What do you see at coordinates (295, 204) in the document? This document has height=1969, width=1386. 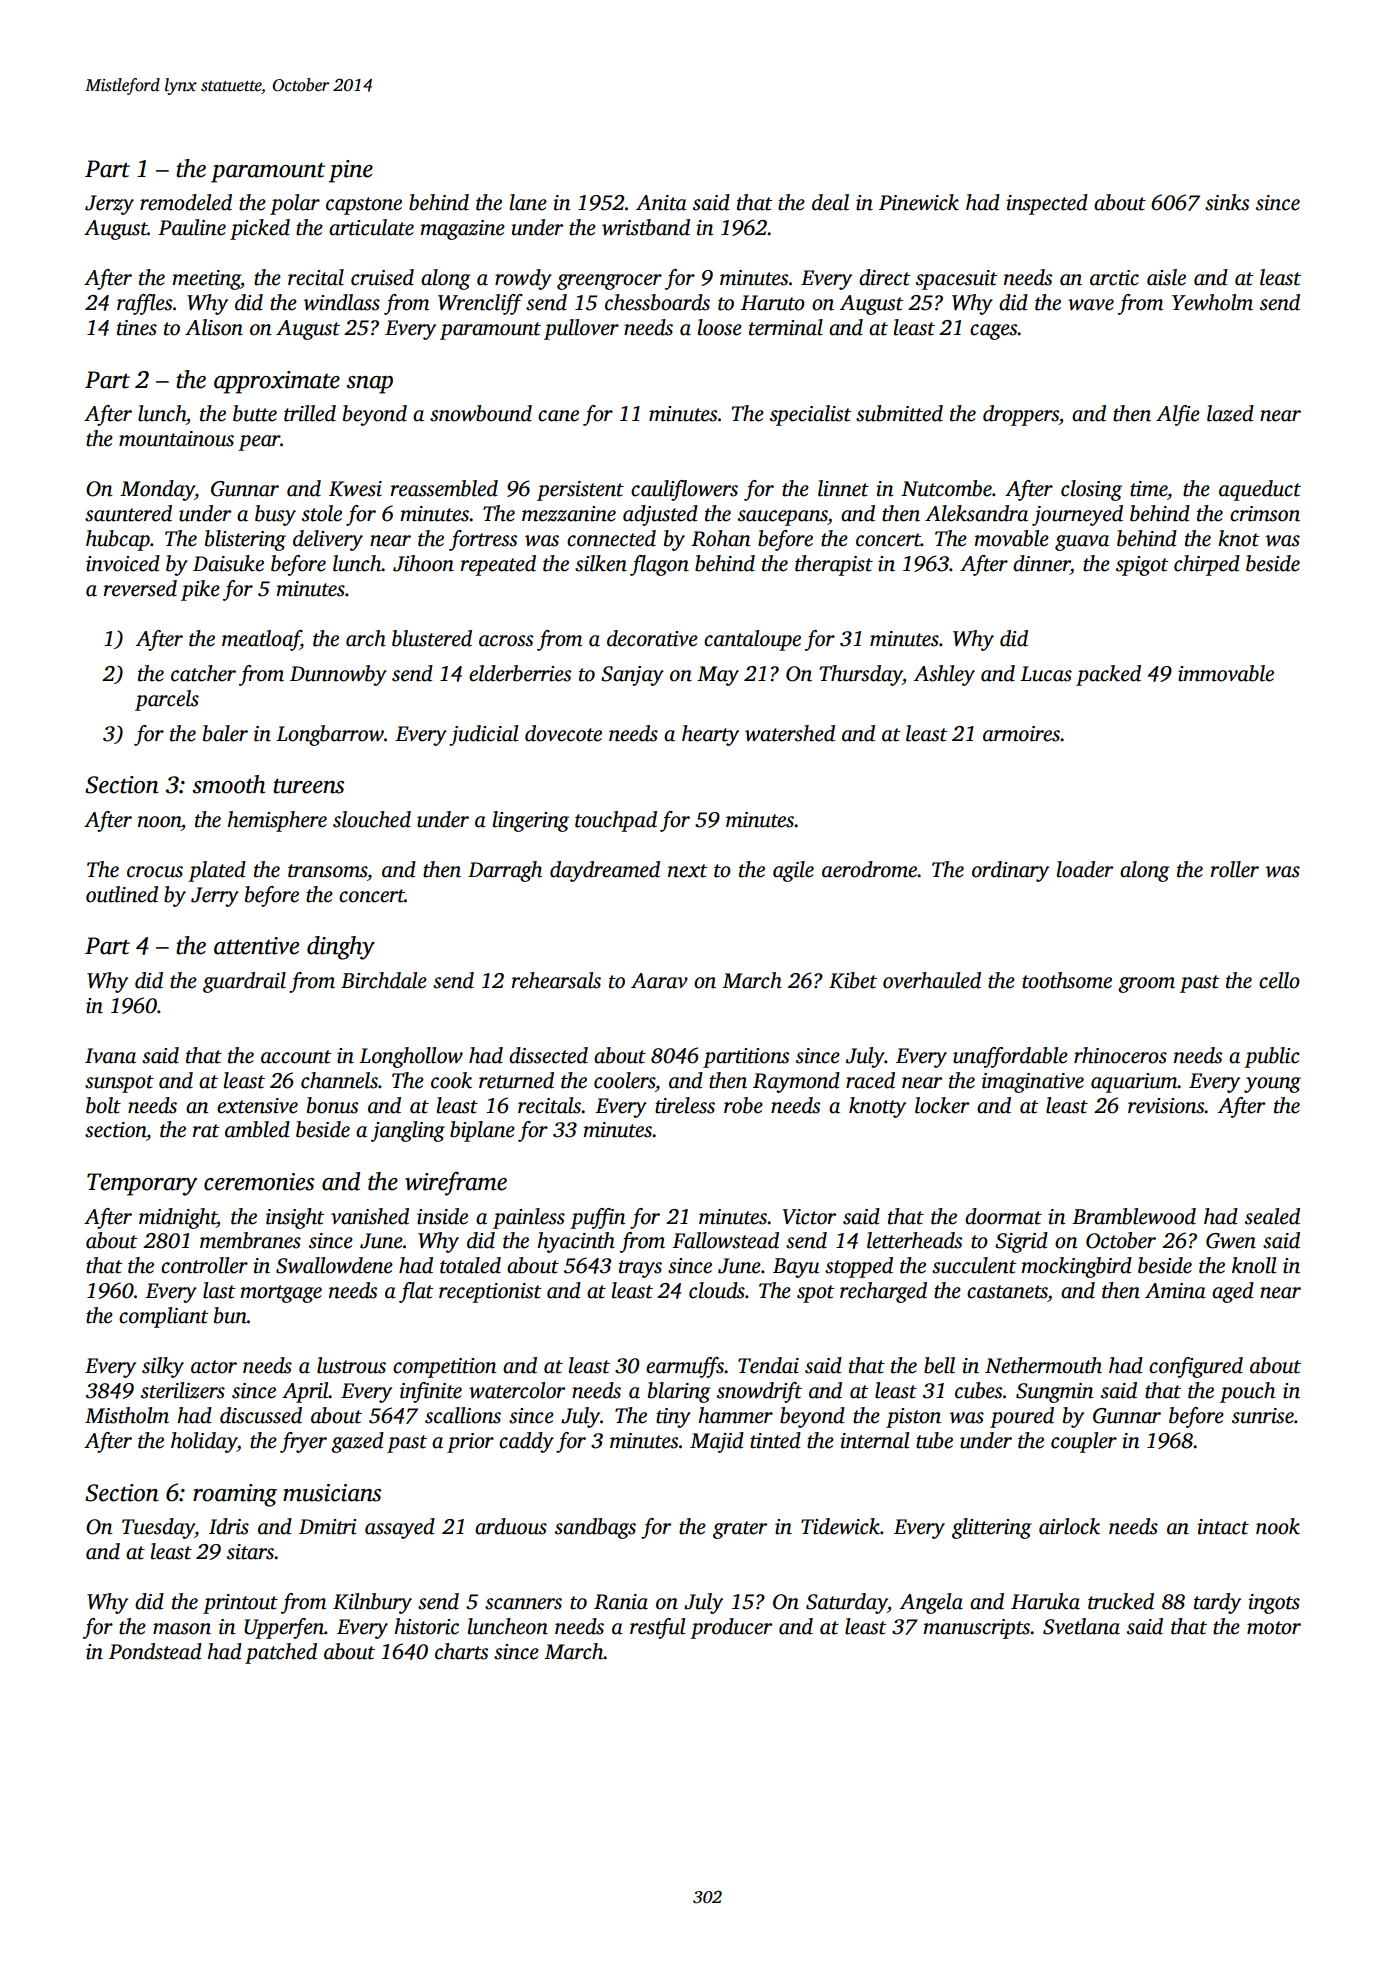 I see `polar` at bounding box center [295, 204].
